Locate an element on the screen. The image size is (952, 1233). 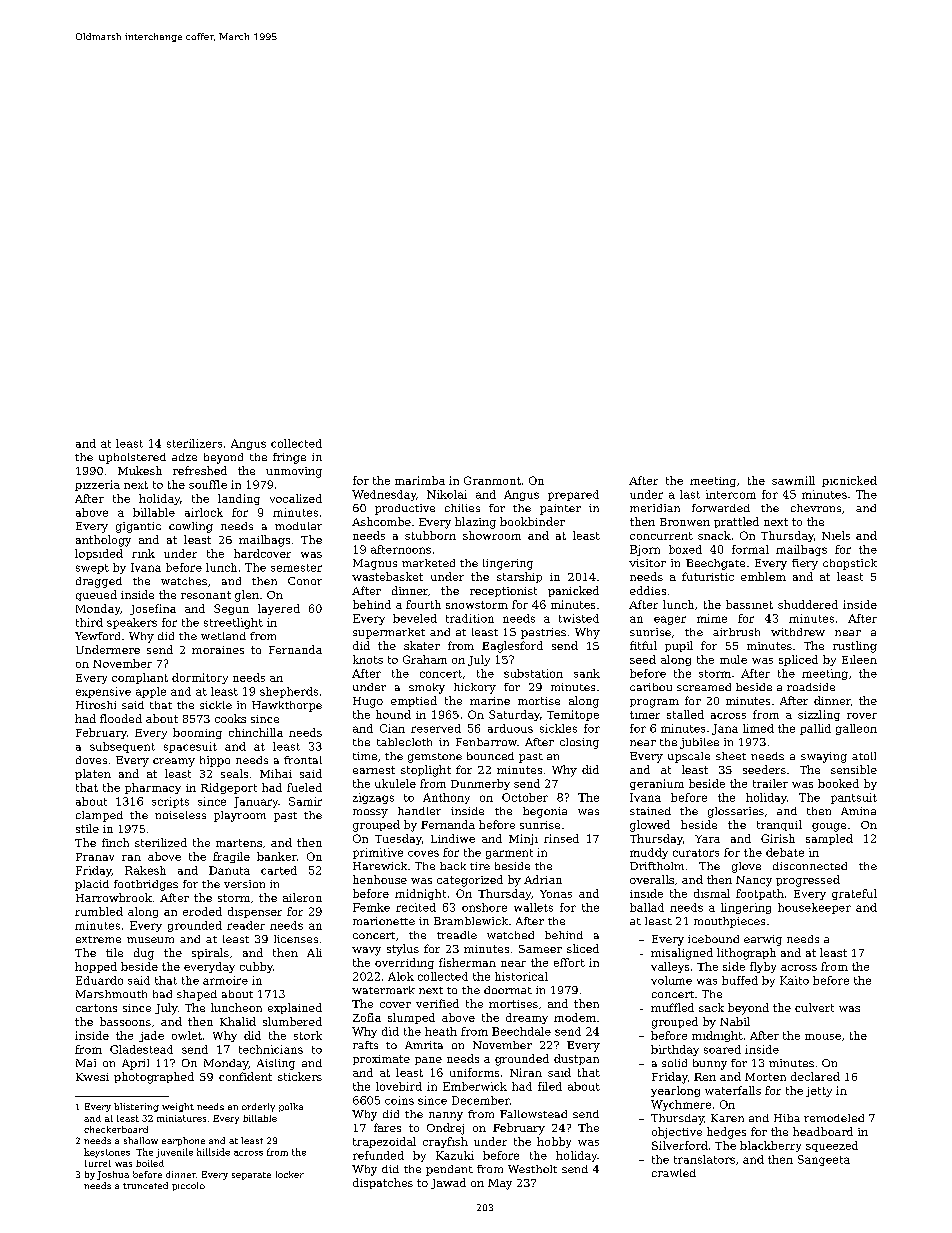
chopstick is located at coordinates (850, 564).
